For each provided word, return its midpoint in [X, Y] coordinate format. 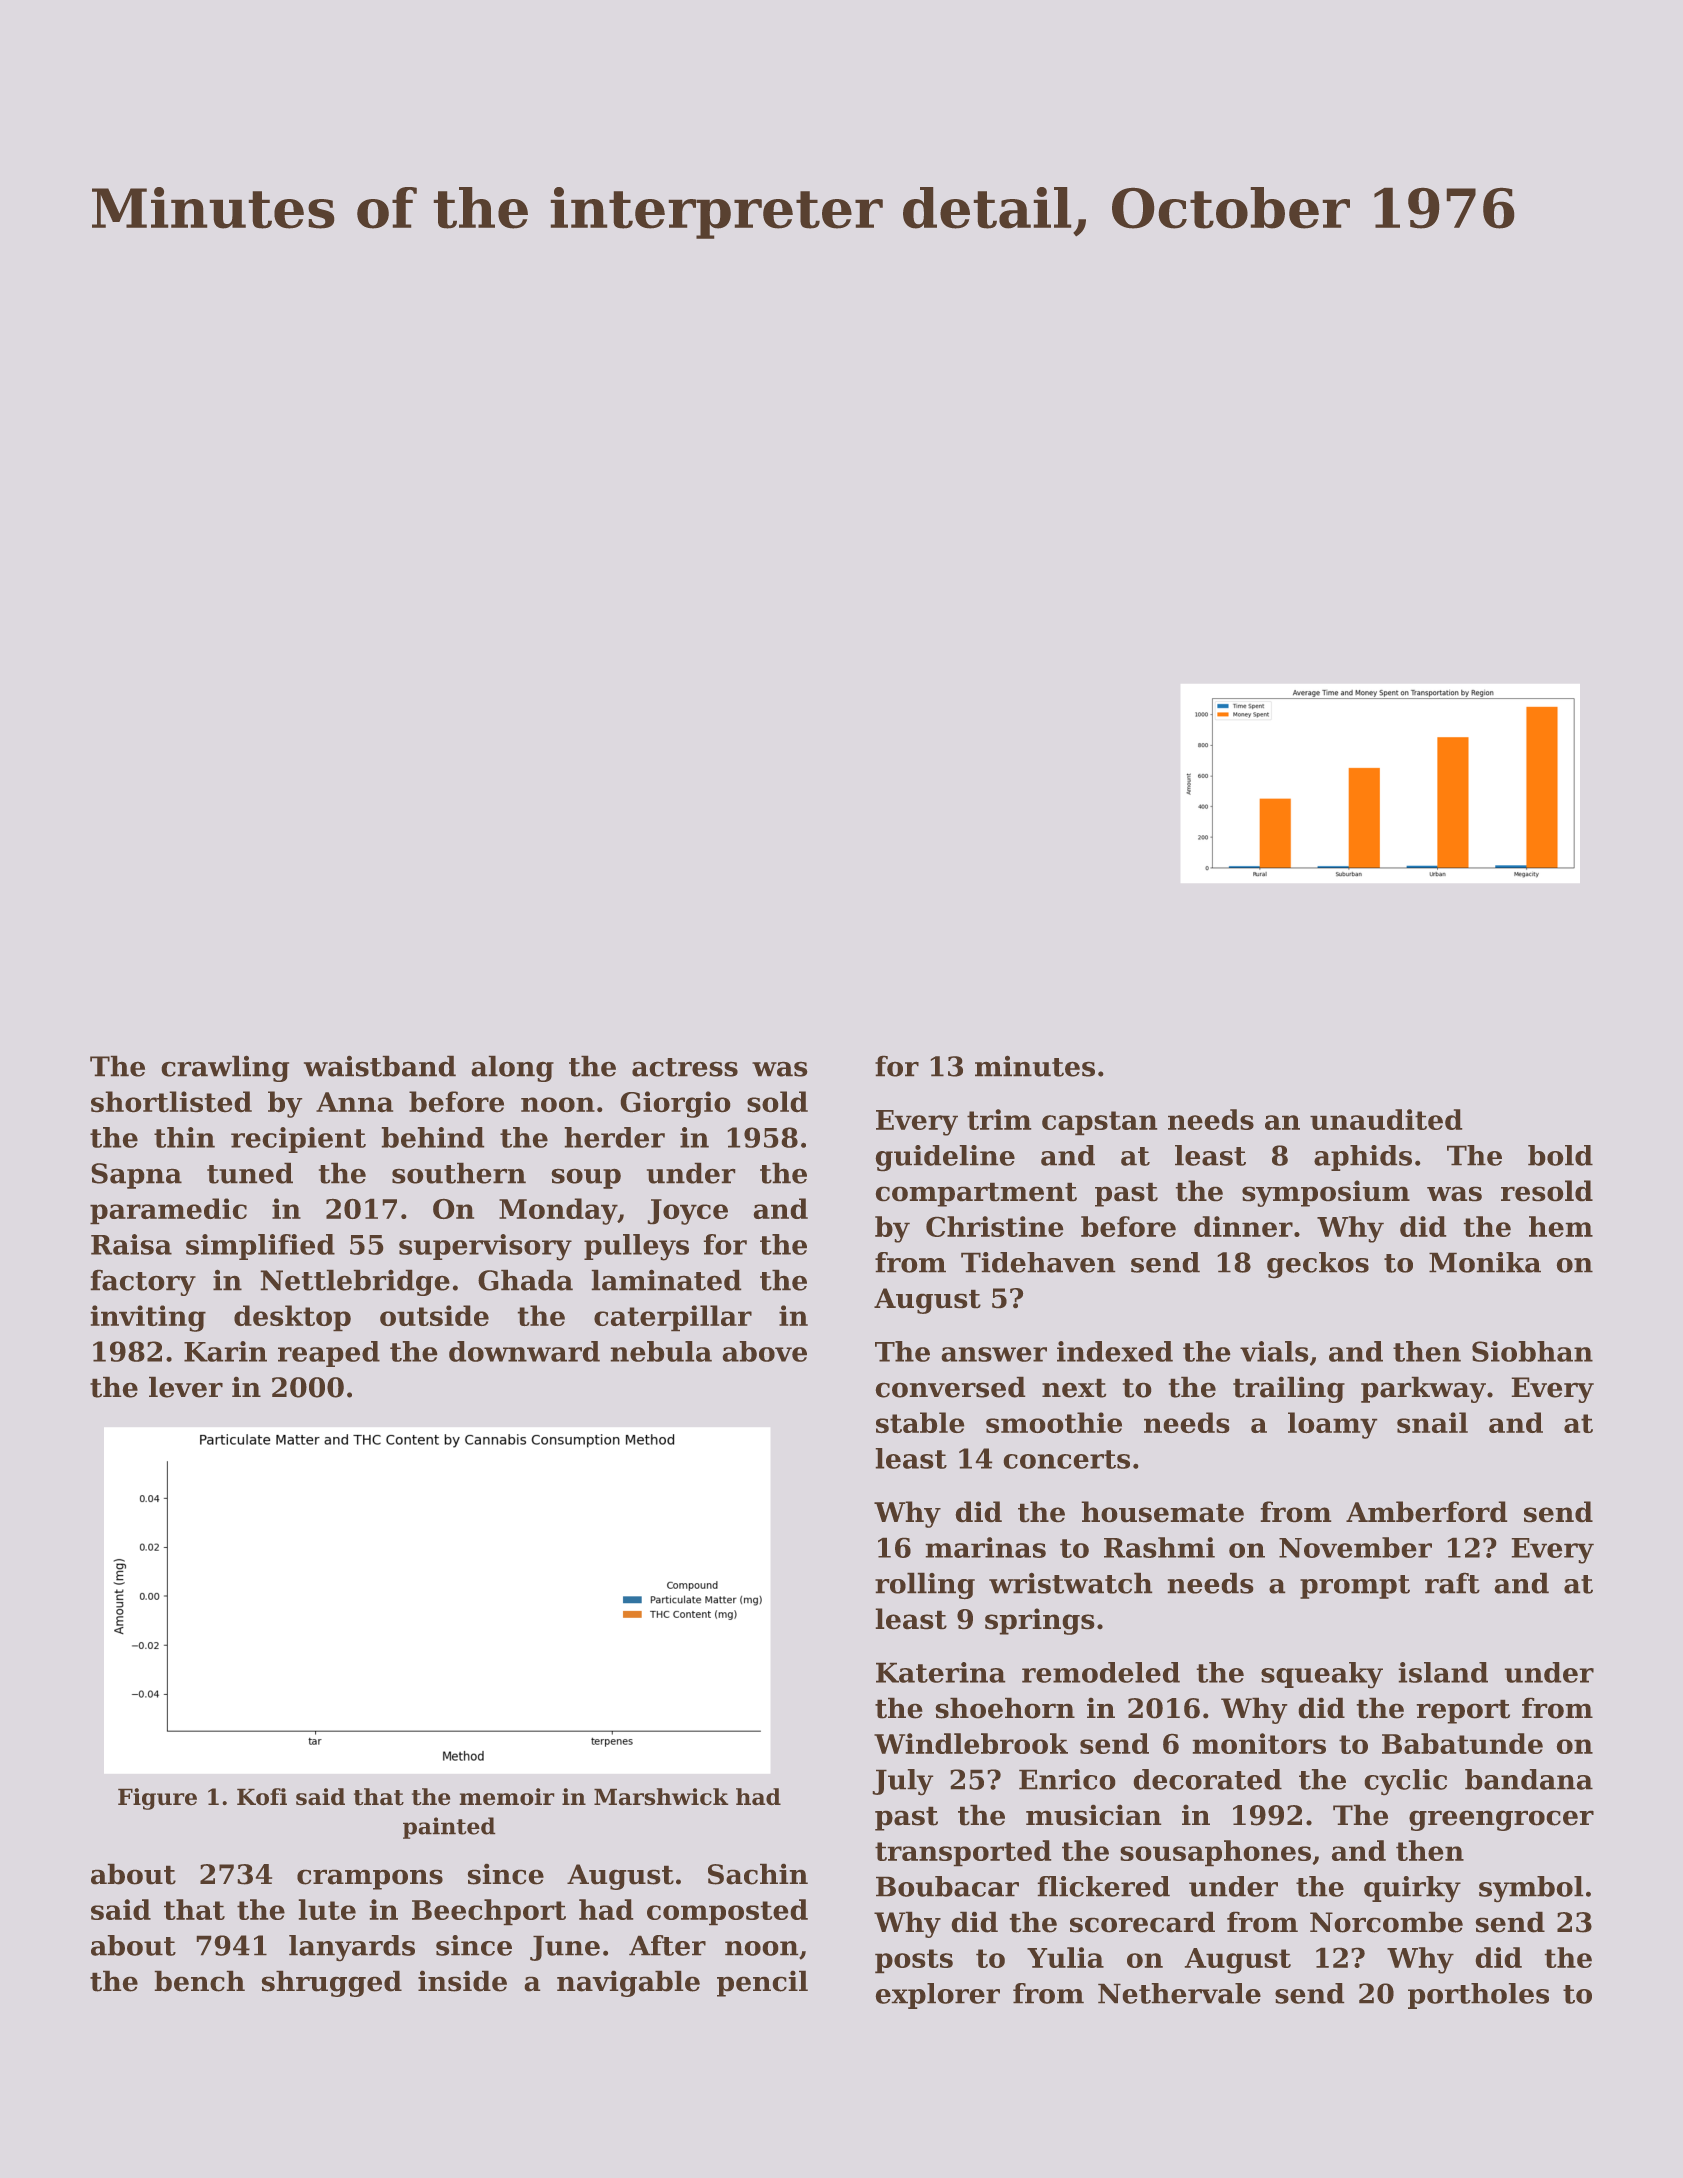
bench [200, 1981]
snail [1432, 1422]
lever [186, 1387]
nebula [661, 1351]
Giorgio [675, 1104]
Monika [1485, 1262]
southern [459, 1173]
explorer [938, 1996]
